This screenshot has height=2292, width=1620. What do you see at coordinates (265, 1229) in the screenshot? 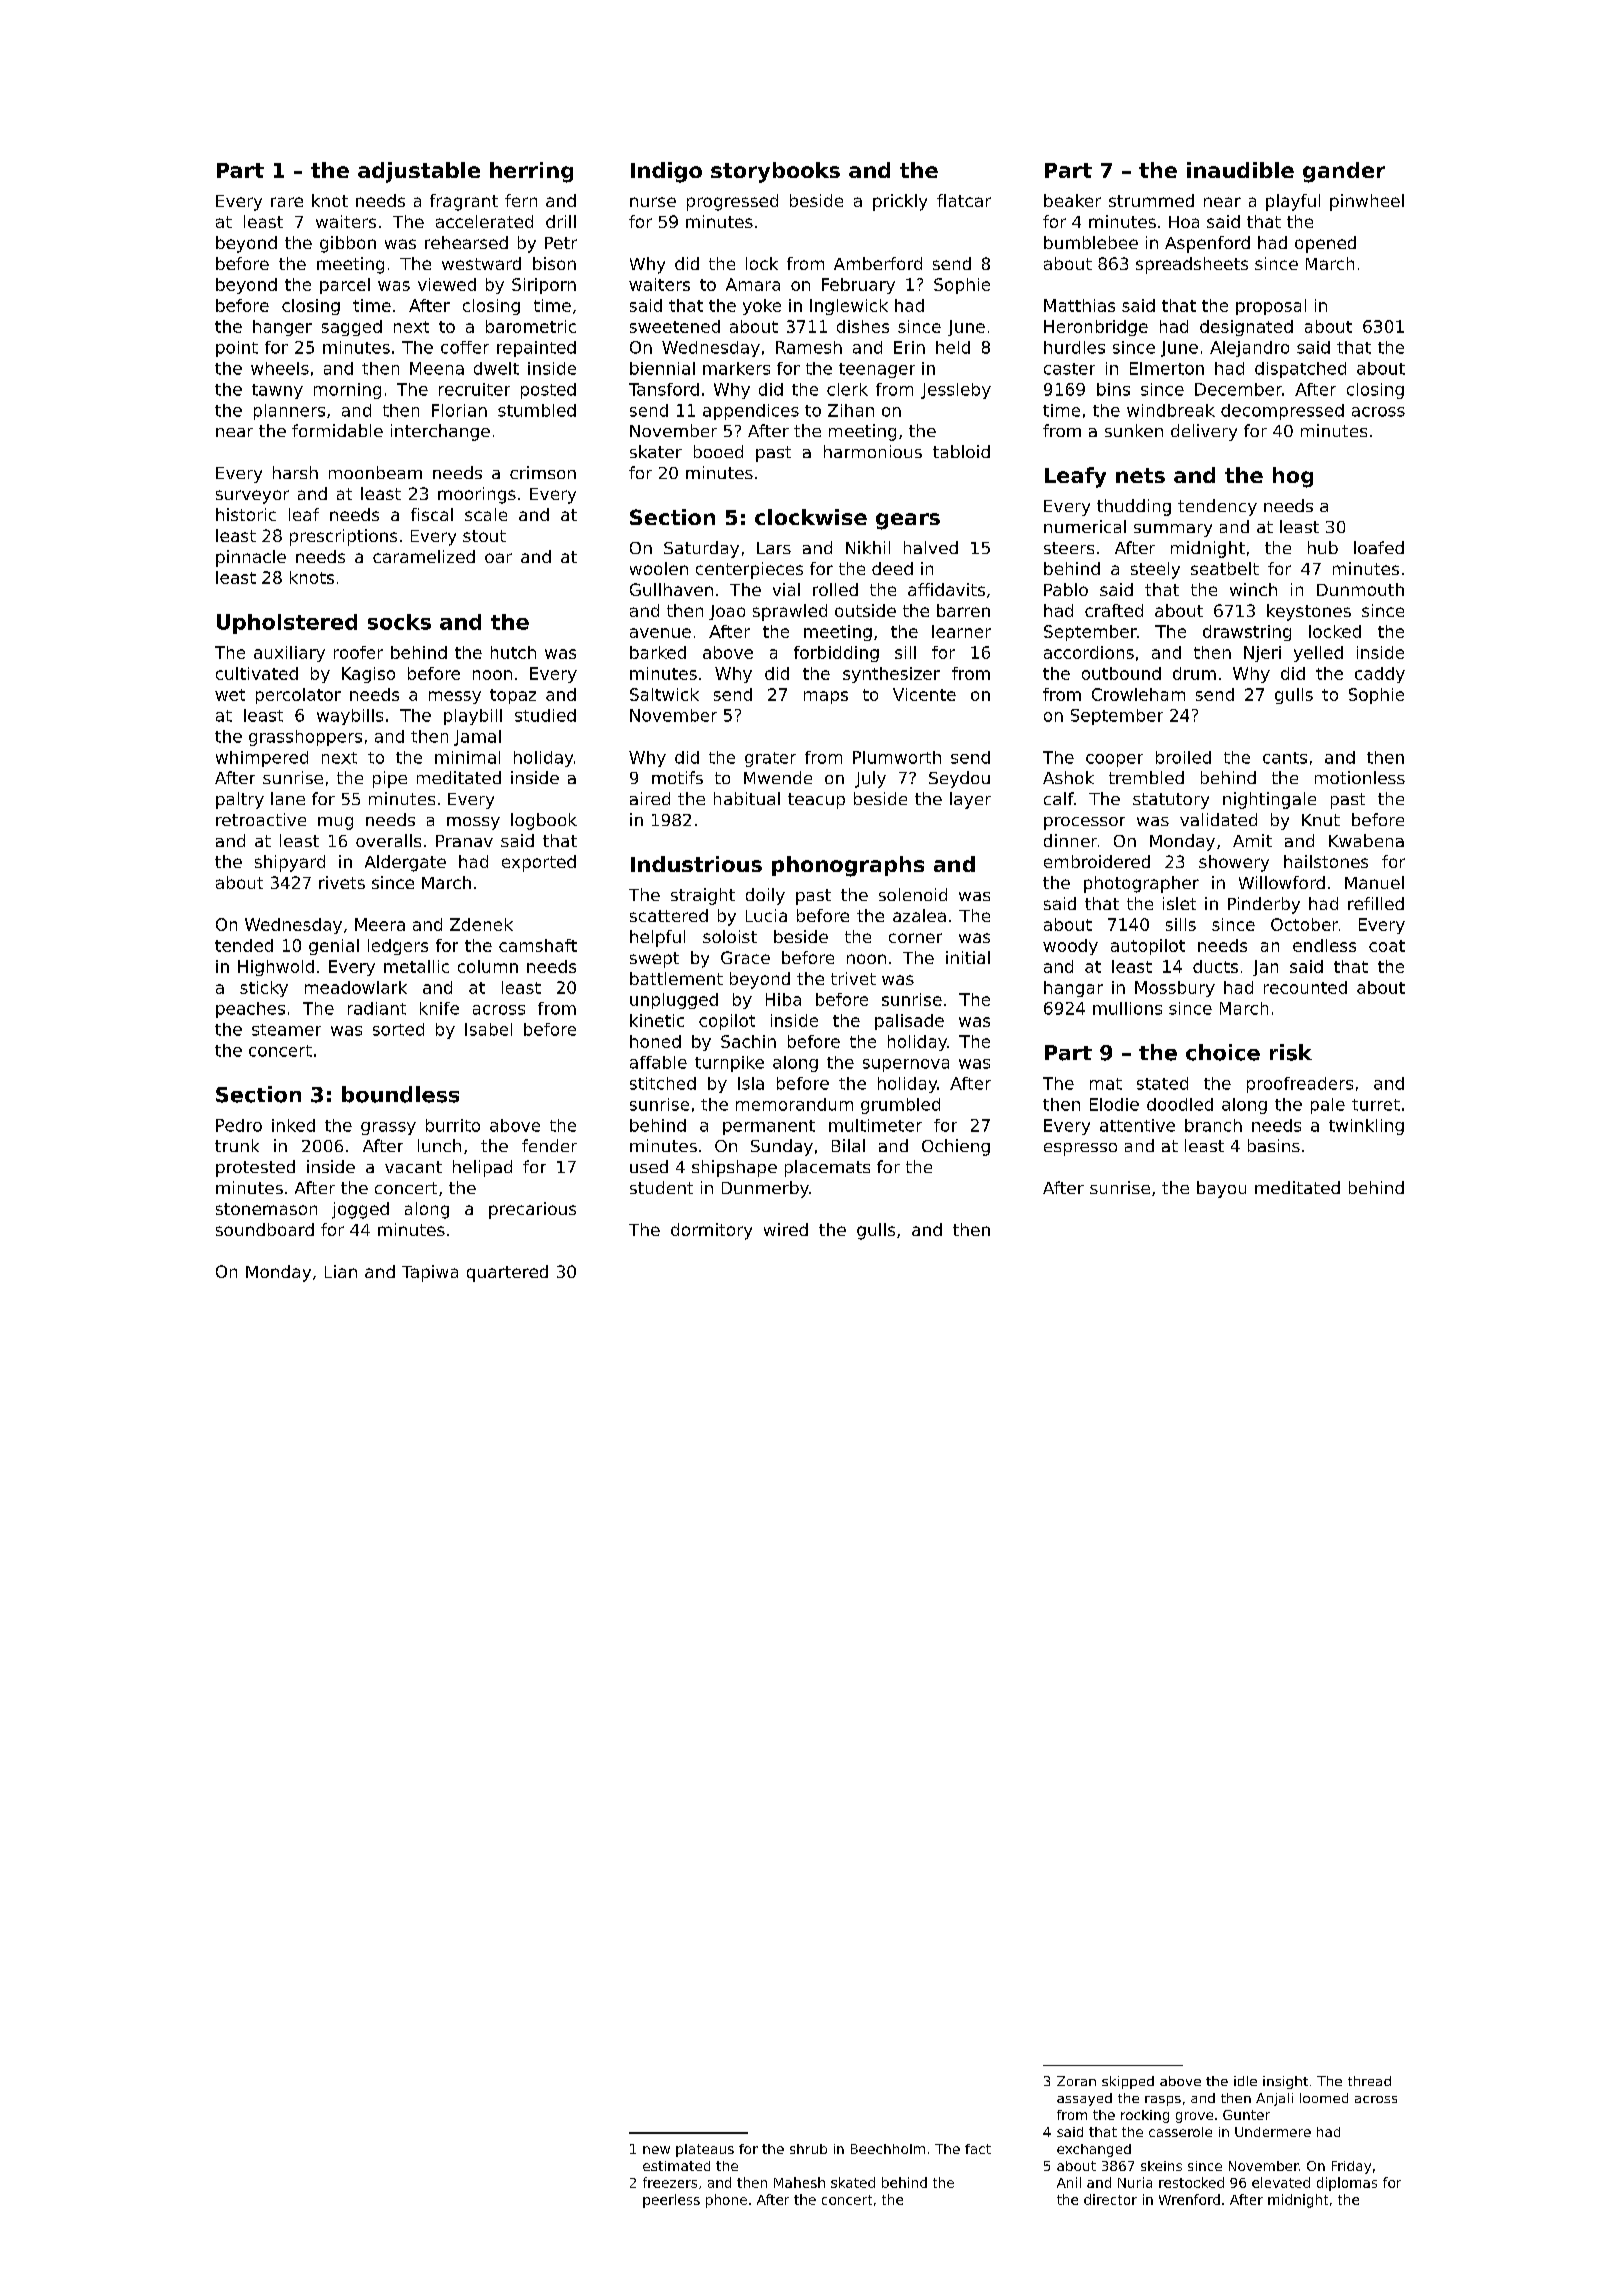
I see `soundboard` at bounding box center [265, 1229].
